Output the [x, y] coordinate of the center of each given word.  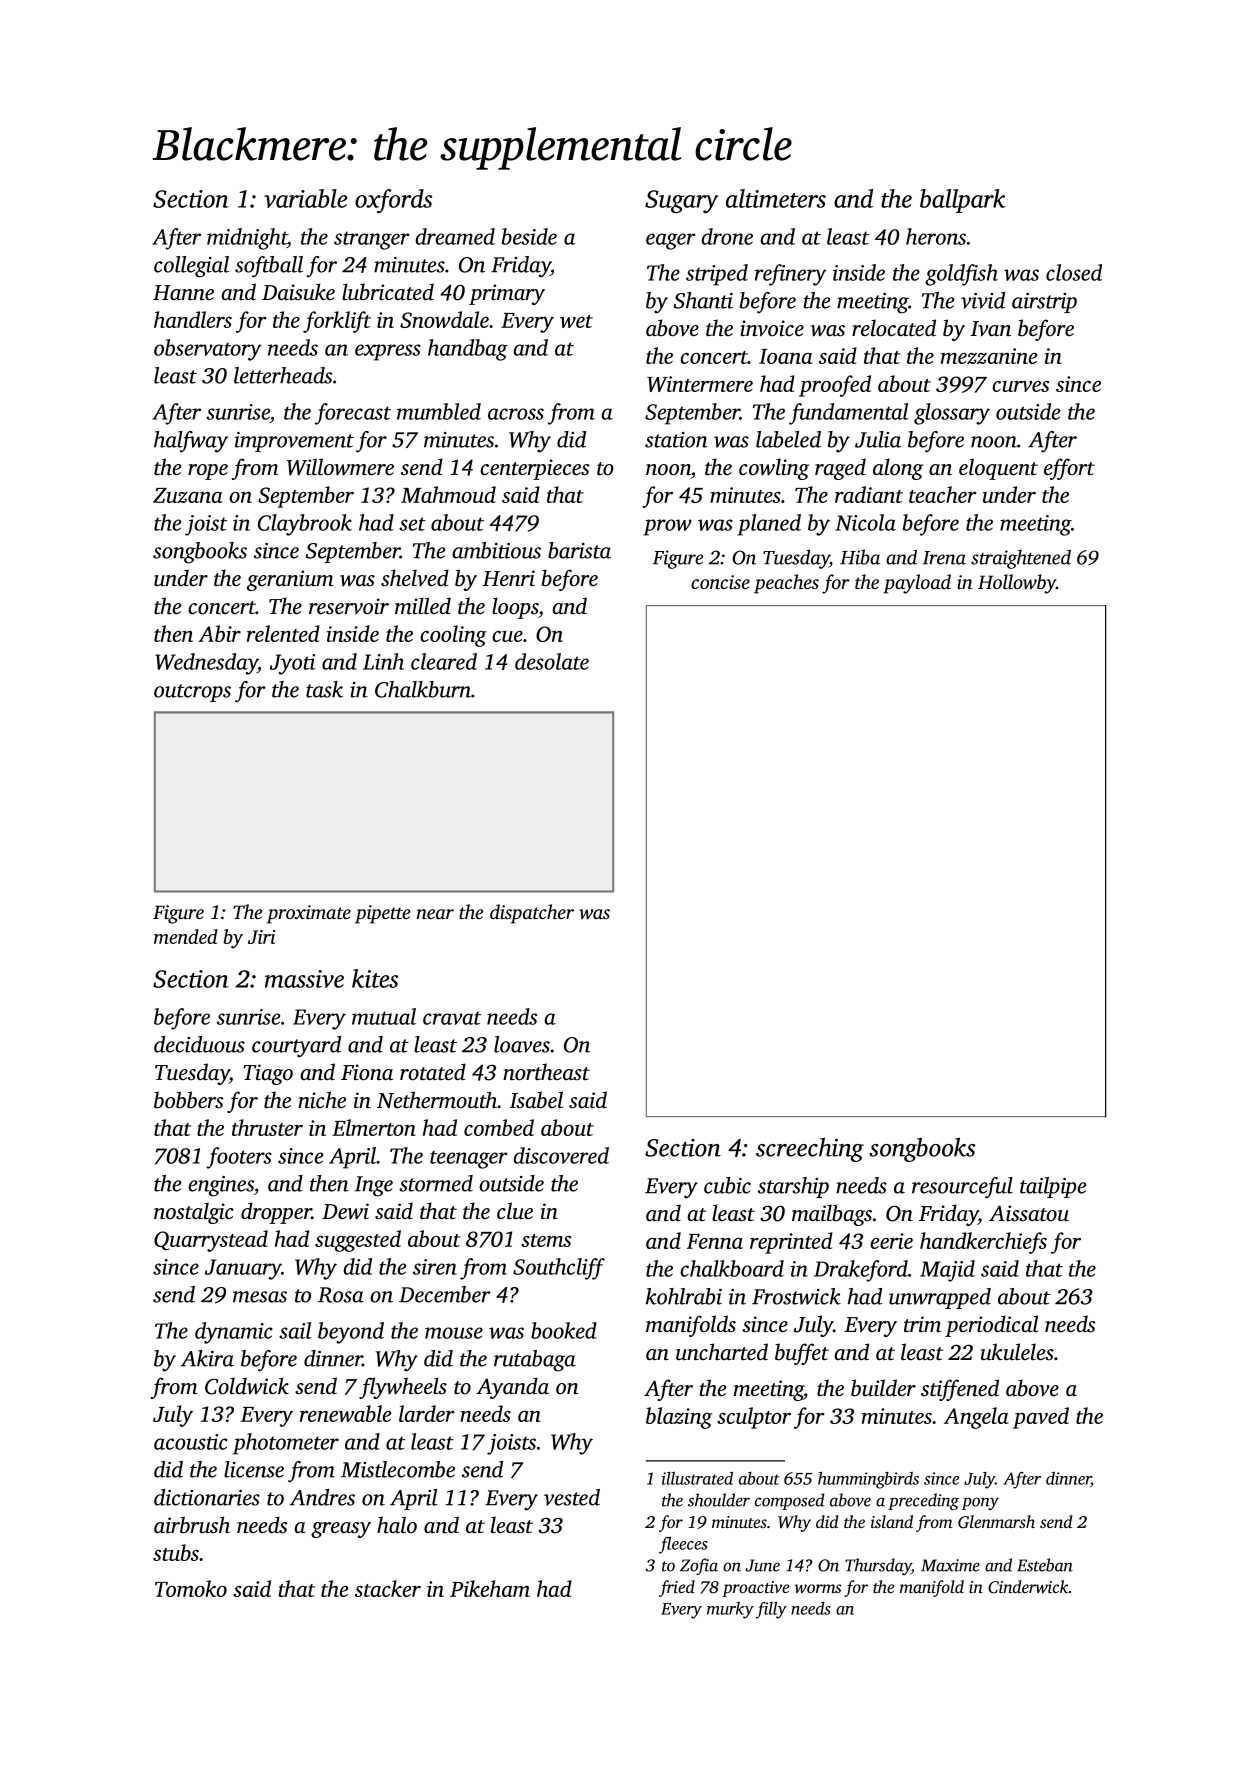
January [243, 1269]
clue [515, 1211]
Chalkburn [423, 689]
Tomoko [191, 1588]
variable [305, 198]
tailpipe [1053, 1187]
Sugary [681, 201]
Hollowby [1017, 584]
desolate [552, 661]
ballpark [963, 201]
